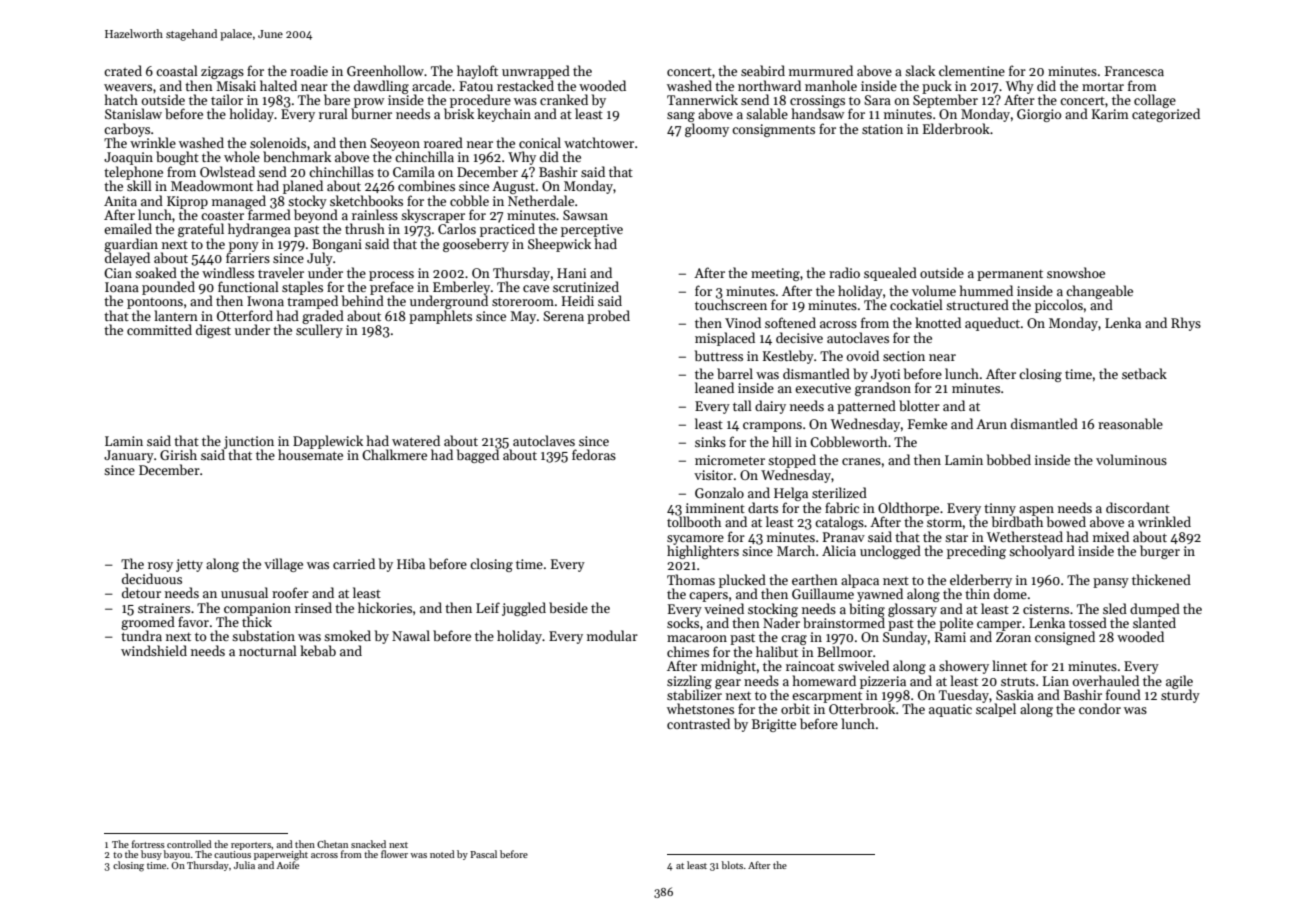 Image resolution: width=1308 pixels, height=924 pixels. What do you see at coordinates (1134, 71) in the screenshot?
I see `Francesca` at bounding box center [1134, 71].
